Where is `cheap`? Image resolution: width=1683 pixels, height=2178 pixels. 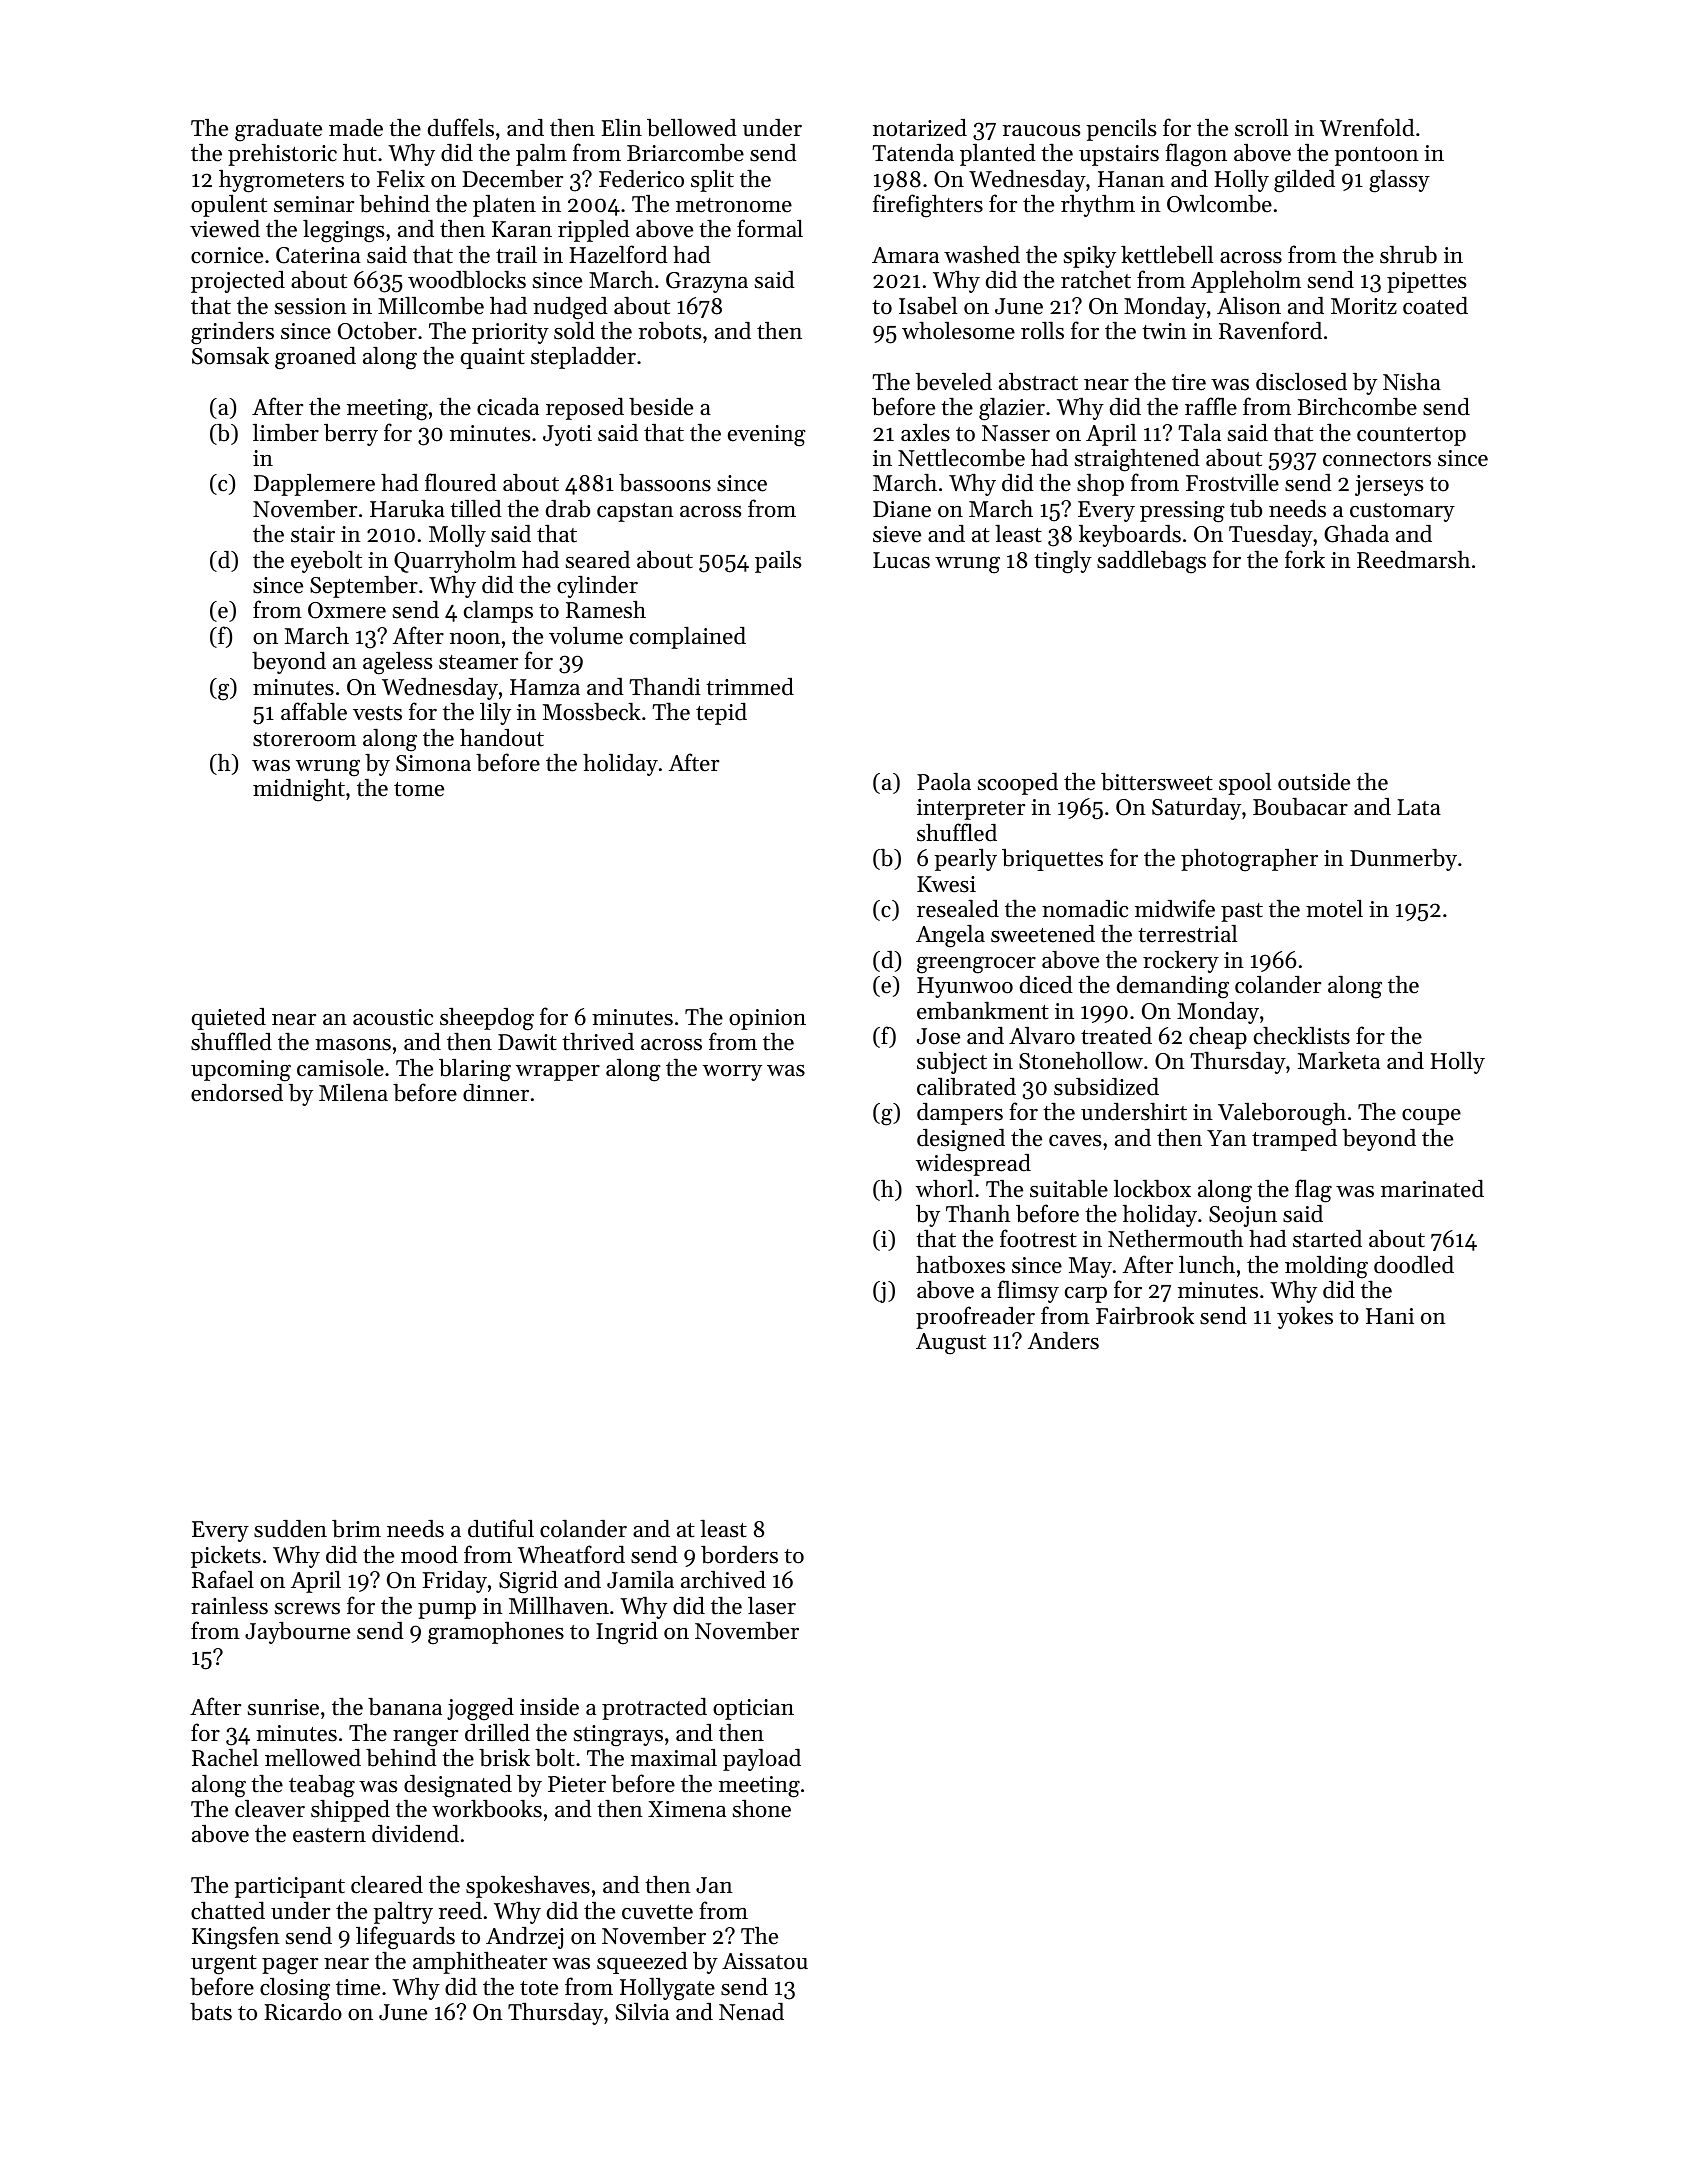
cheap is located at coordinates (1218, 1037).
